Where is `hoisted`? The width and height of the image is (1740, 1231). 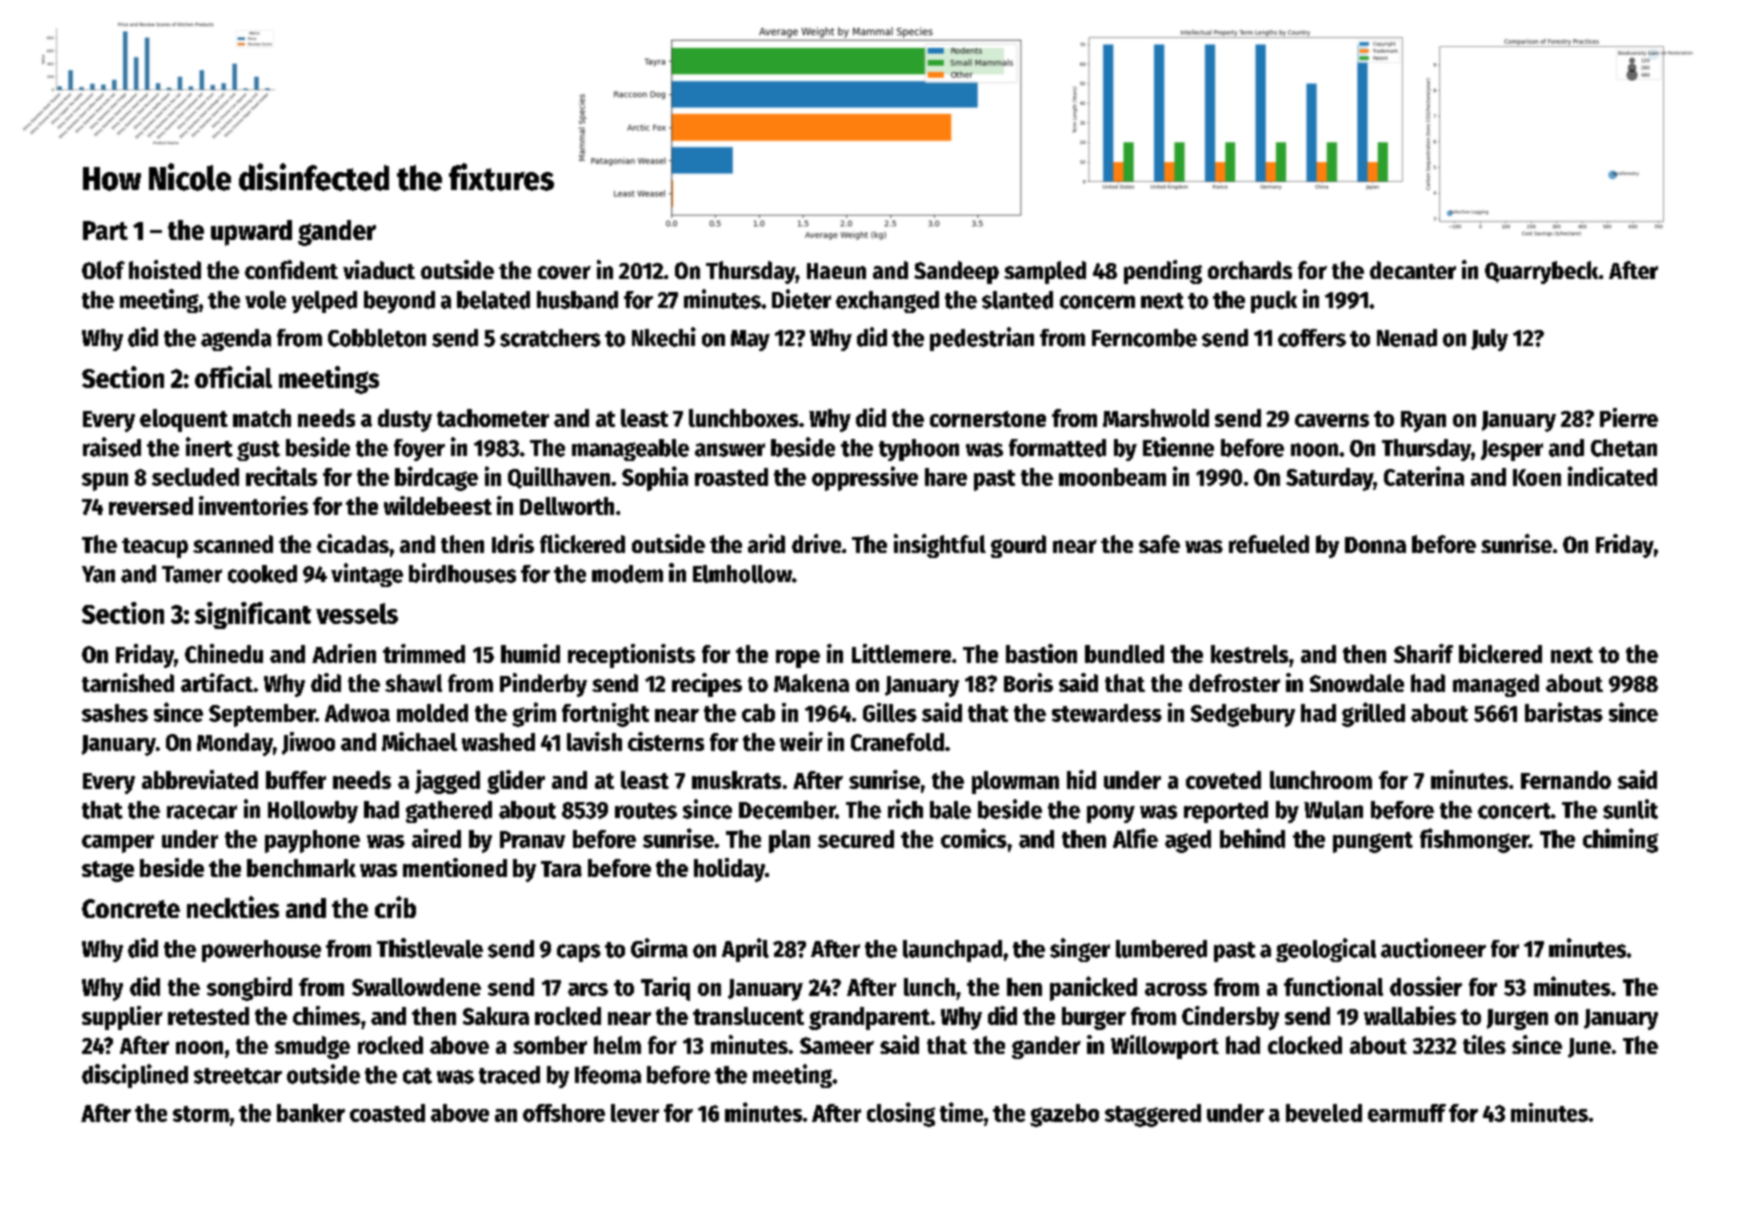
hoisted is located at coordinates (165, 269).
